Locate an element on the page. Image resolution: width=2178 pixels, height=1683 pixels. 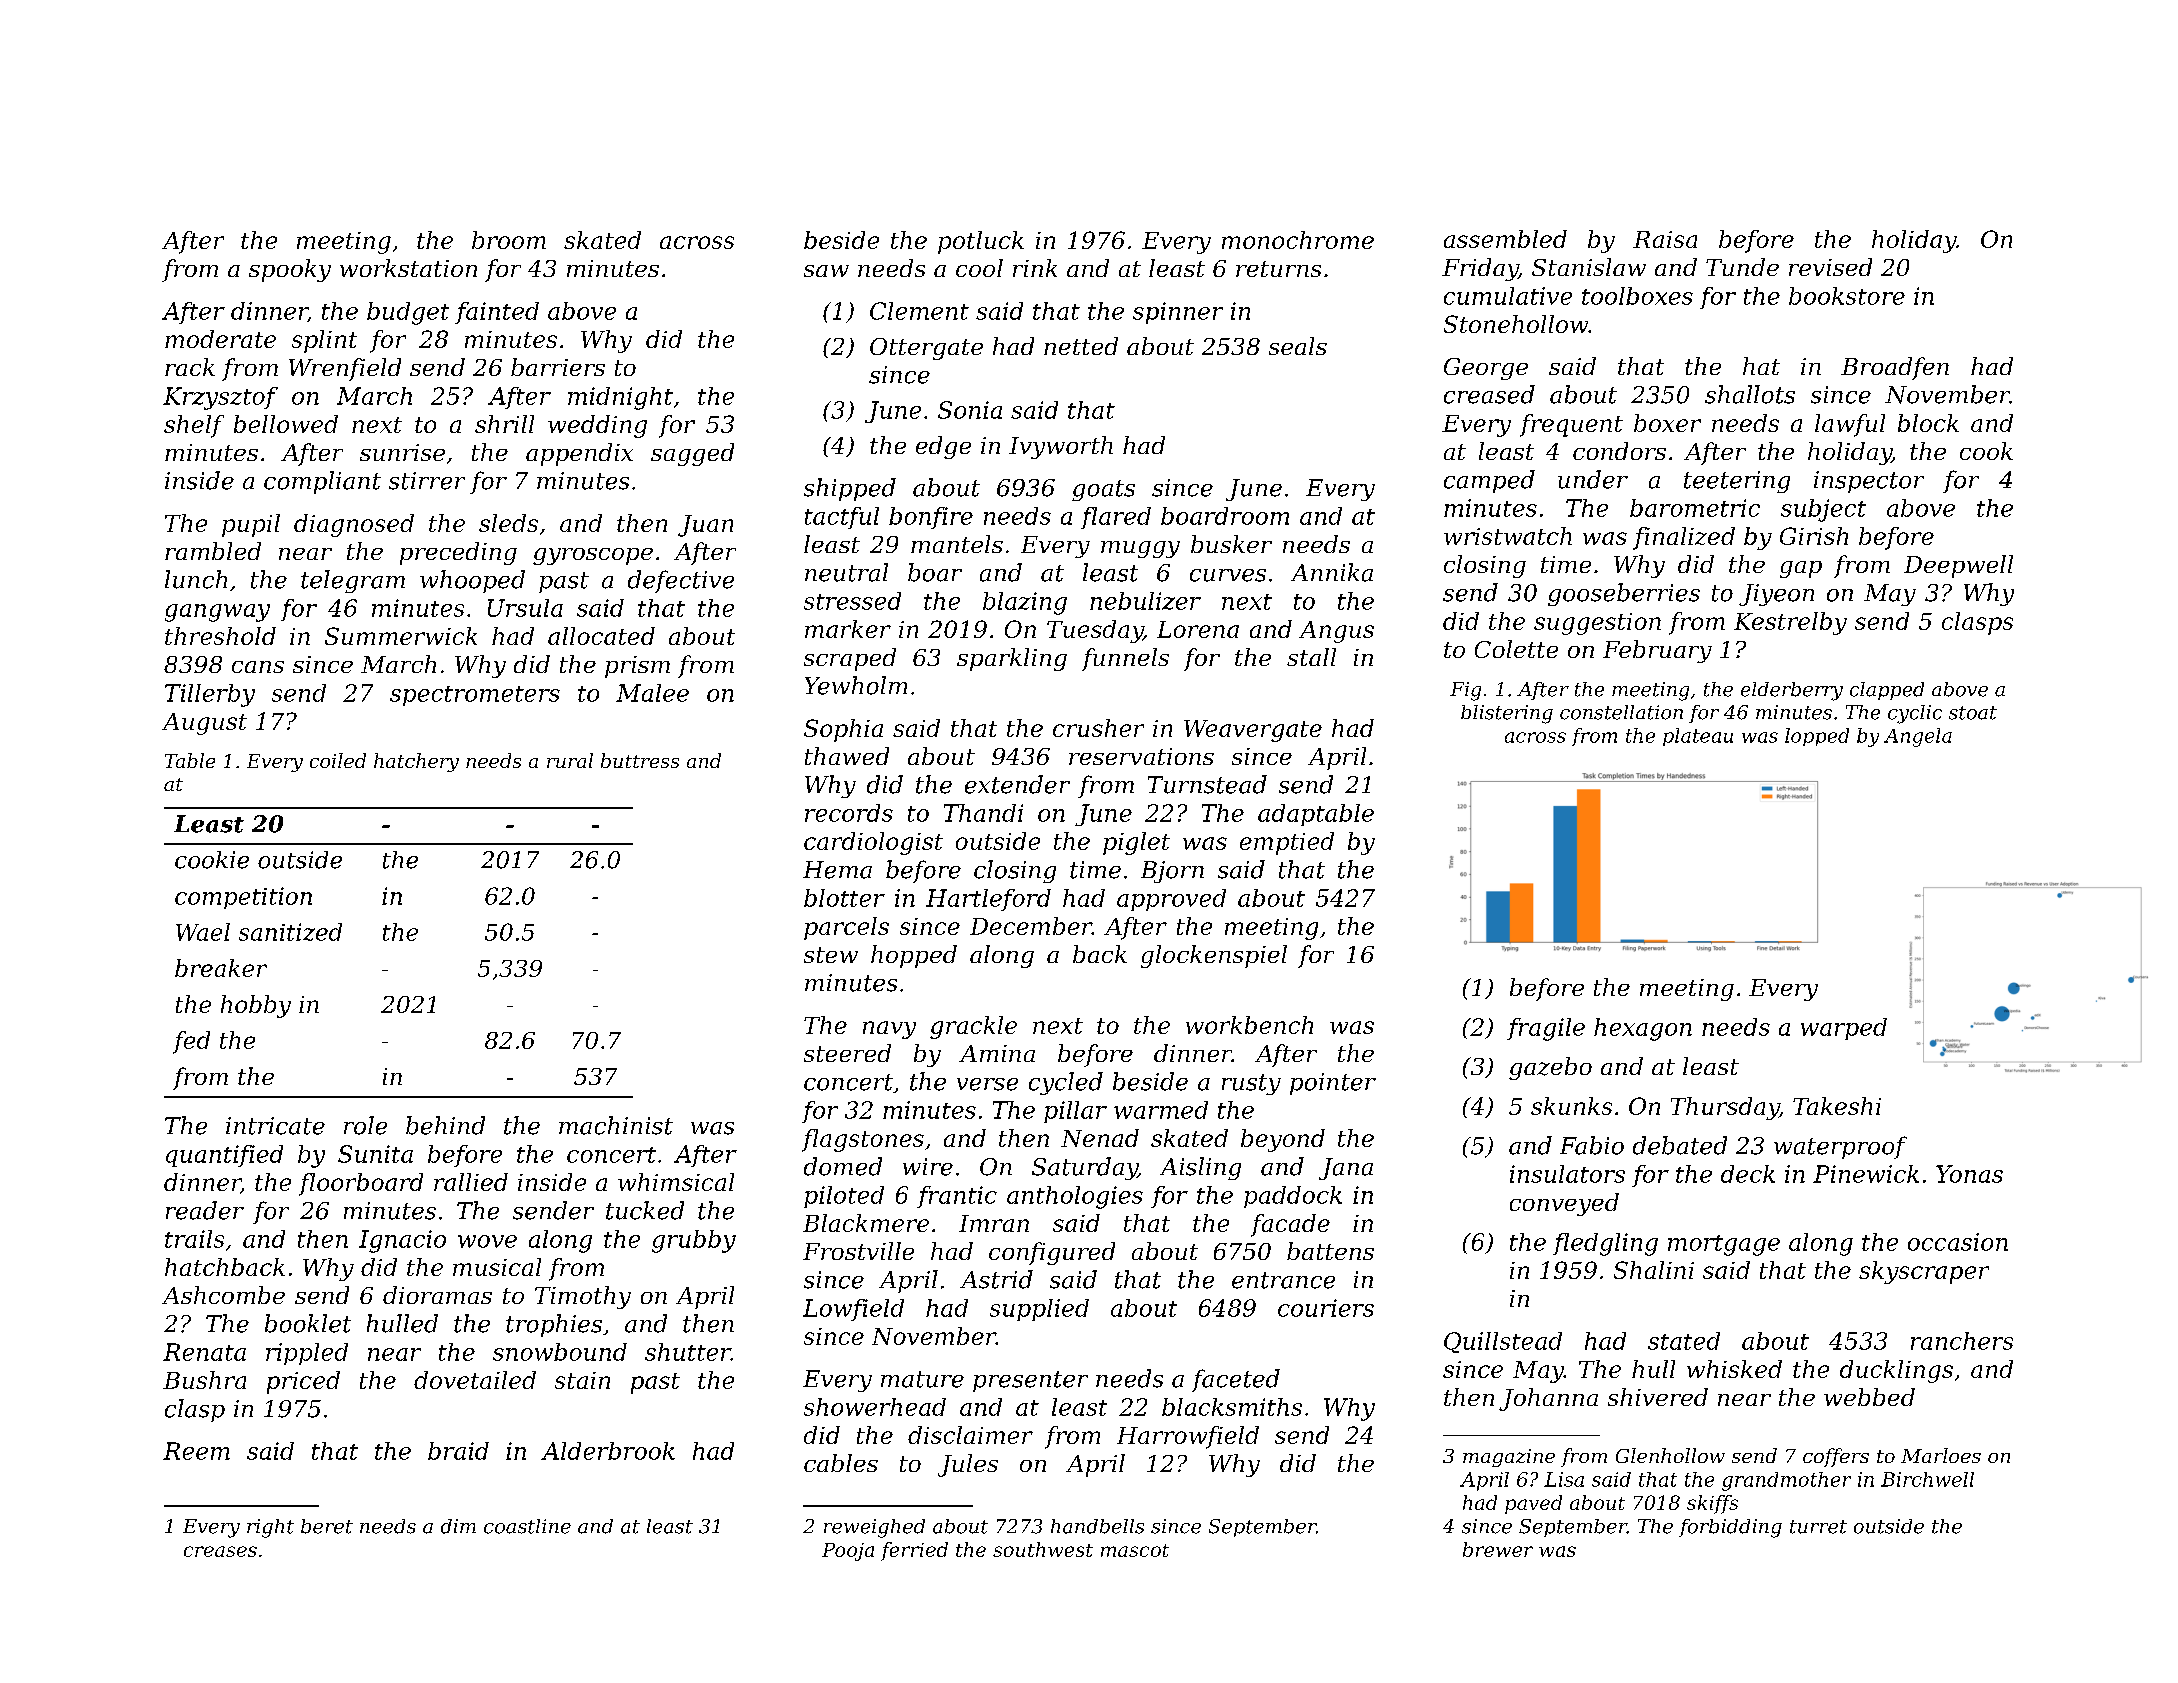
dim is located at coordinates (458, 1526).
